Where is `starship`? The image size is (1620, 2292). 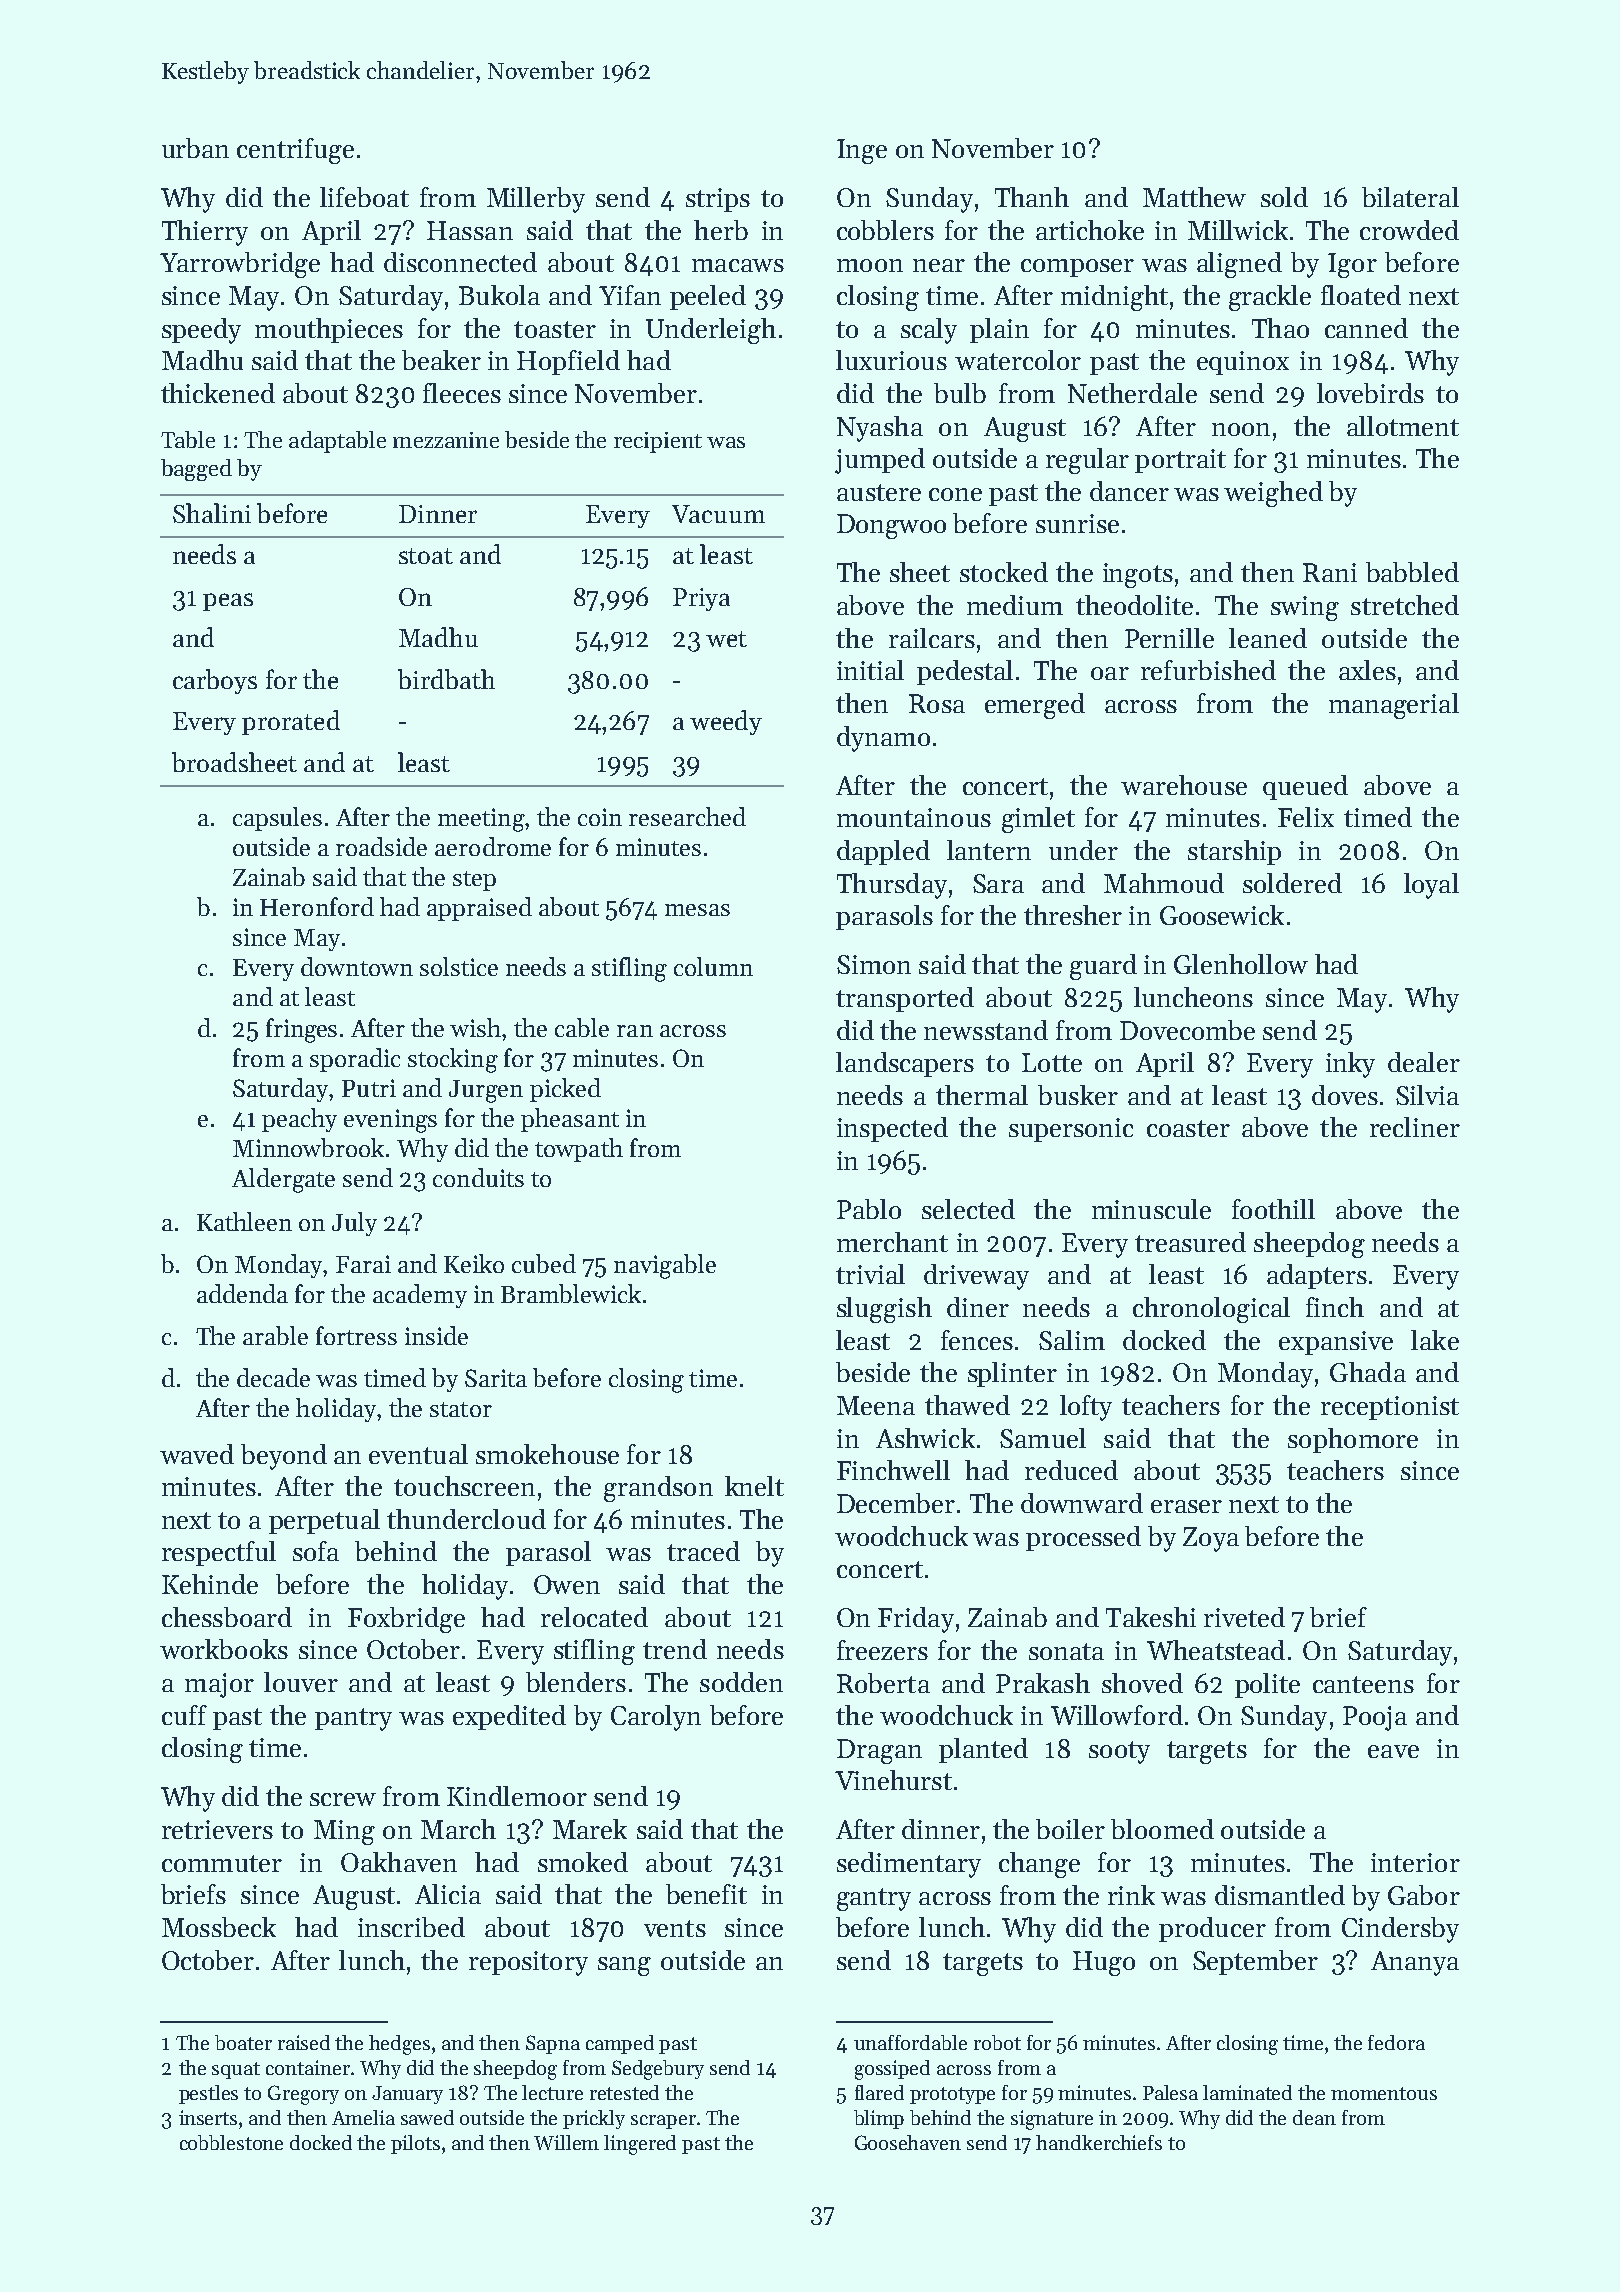
starship is located at coordinates (1234, 852).
